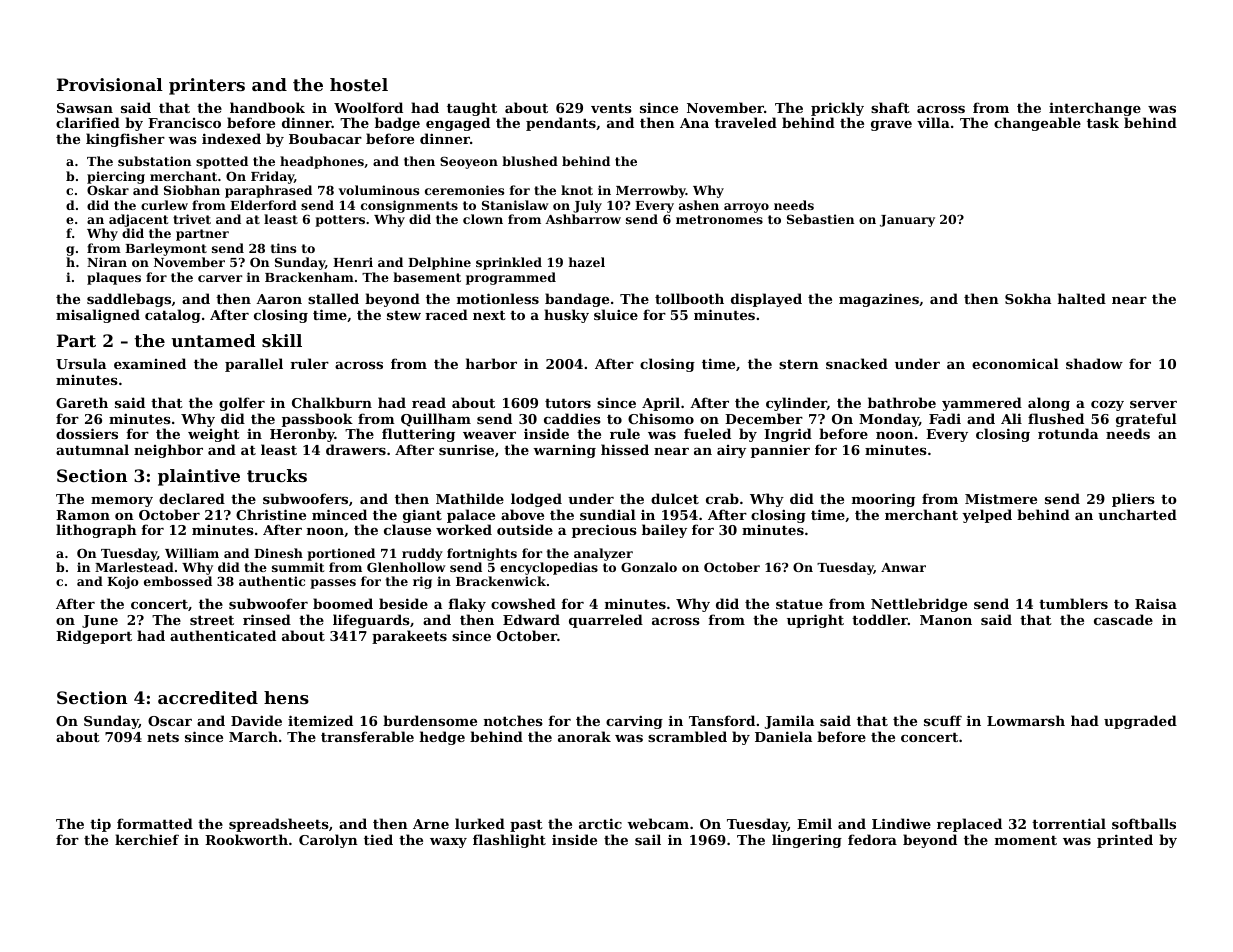 The image size is (1233, 952). Describe the element at coordinates (799, 604) in the screenshot. I see `statue` at that location.
